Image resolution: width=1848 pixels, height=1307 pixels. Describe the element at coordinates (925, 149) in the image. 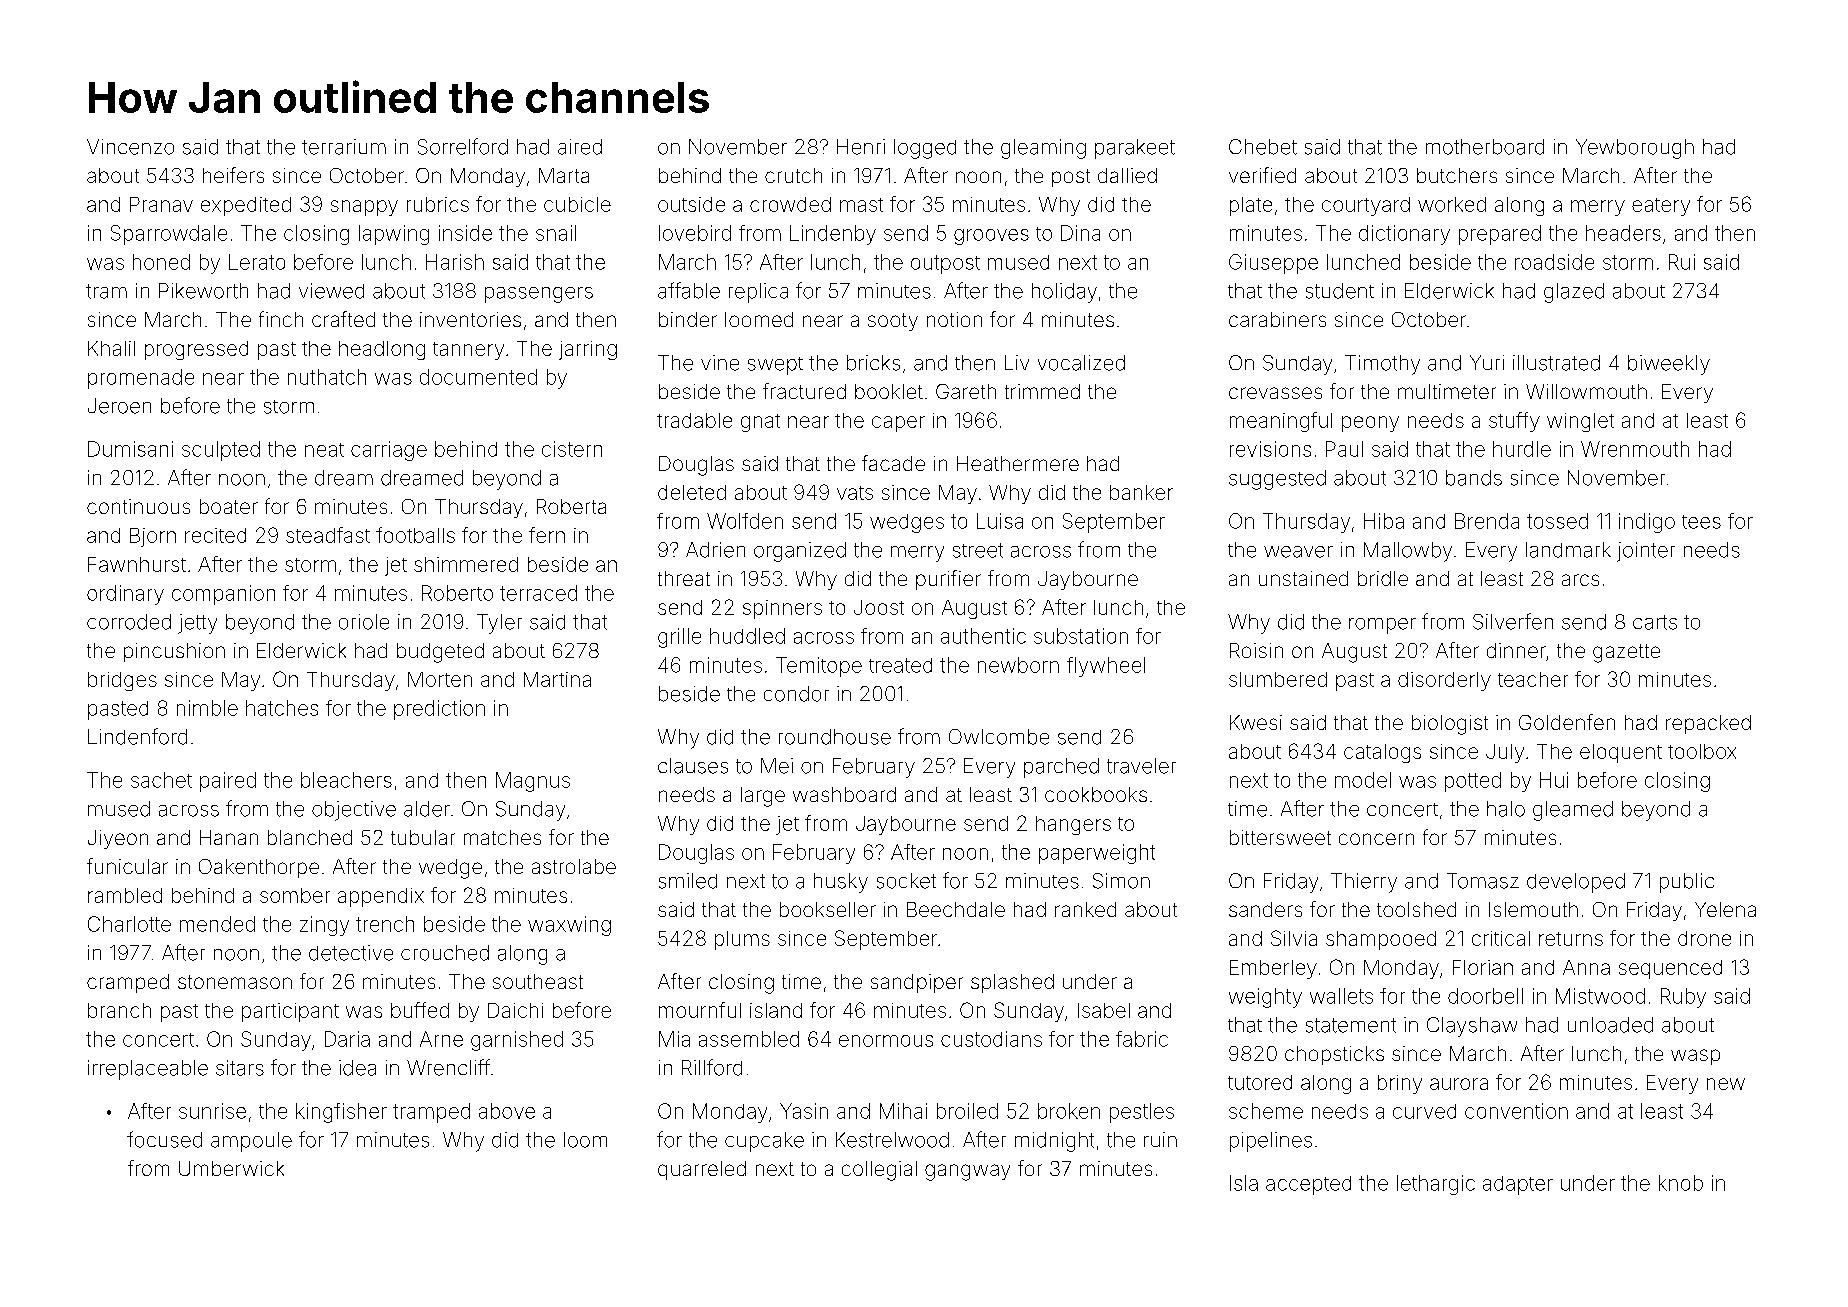

I see `logged` at that location.
